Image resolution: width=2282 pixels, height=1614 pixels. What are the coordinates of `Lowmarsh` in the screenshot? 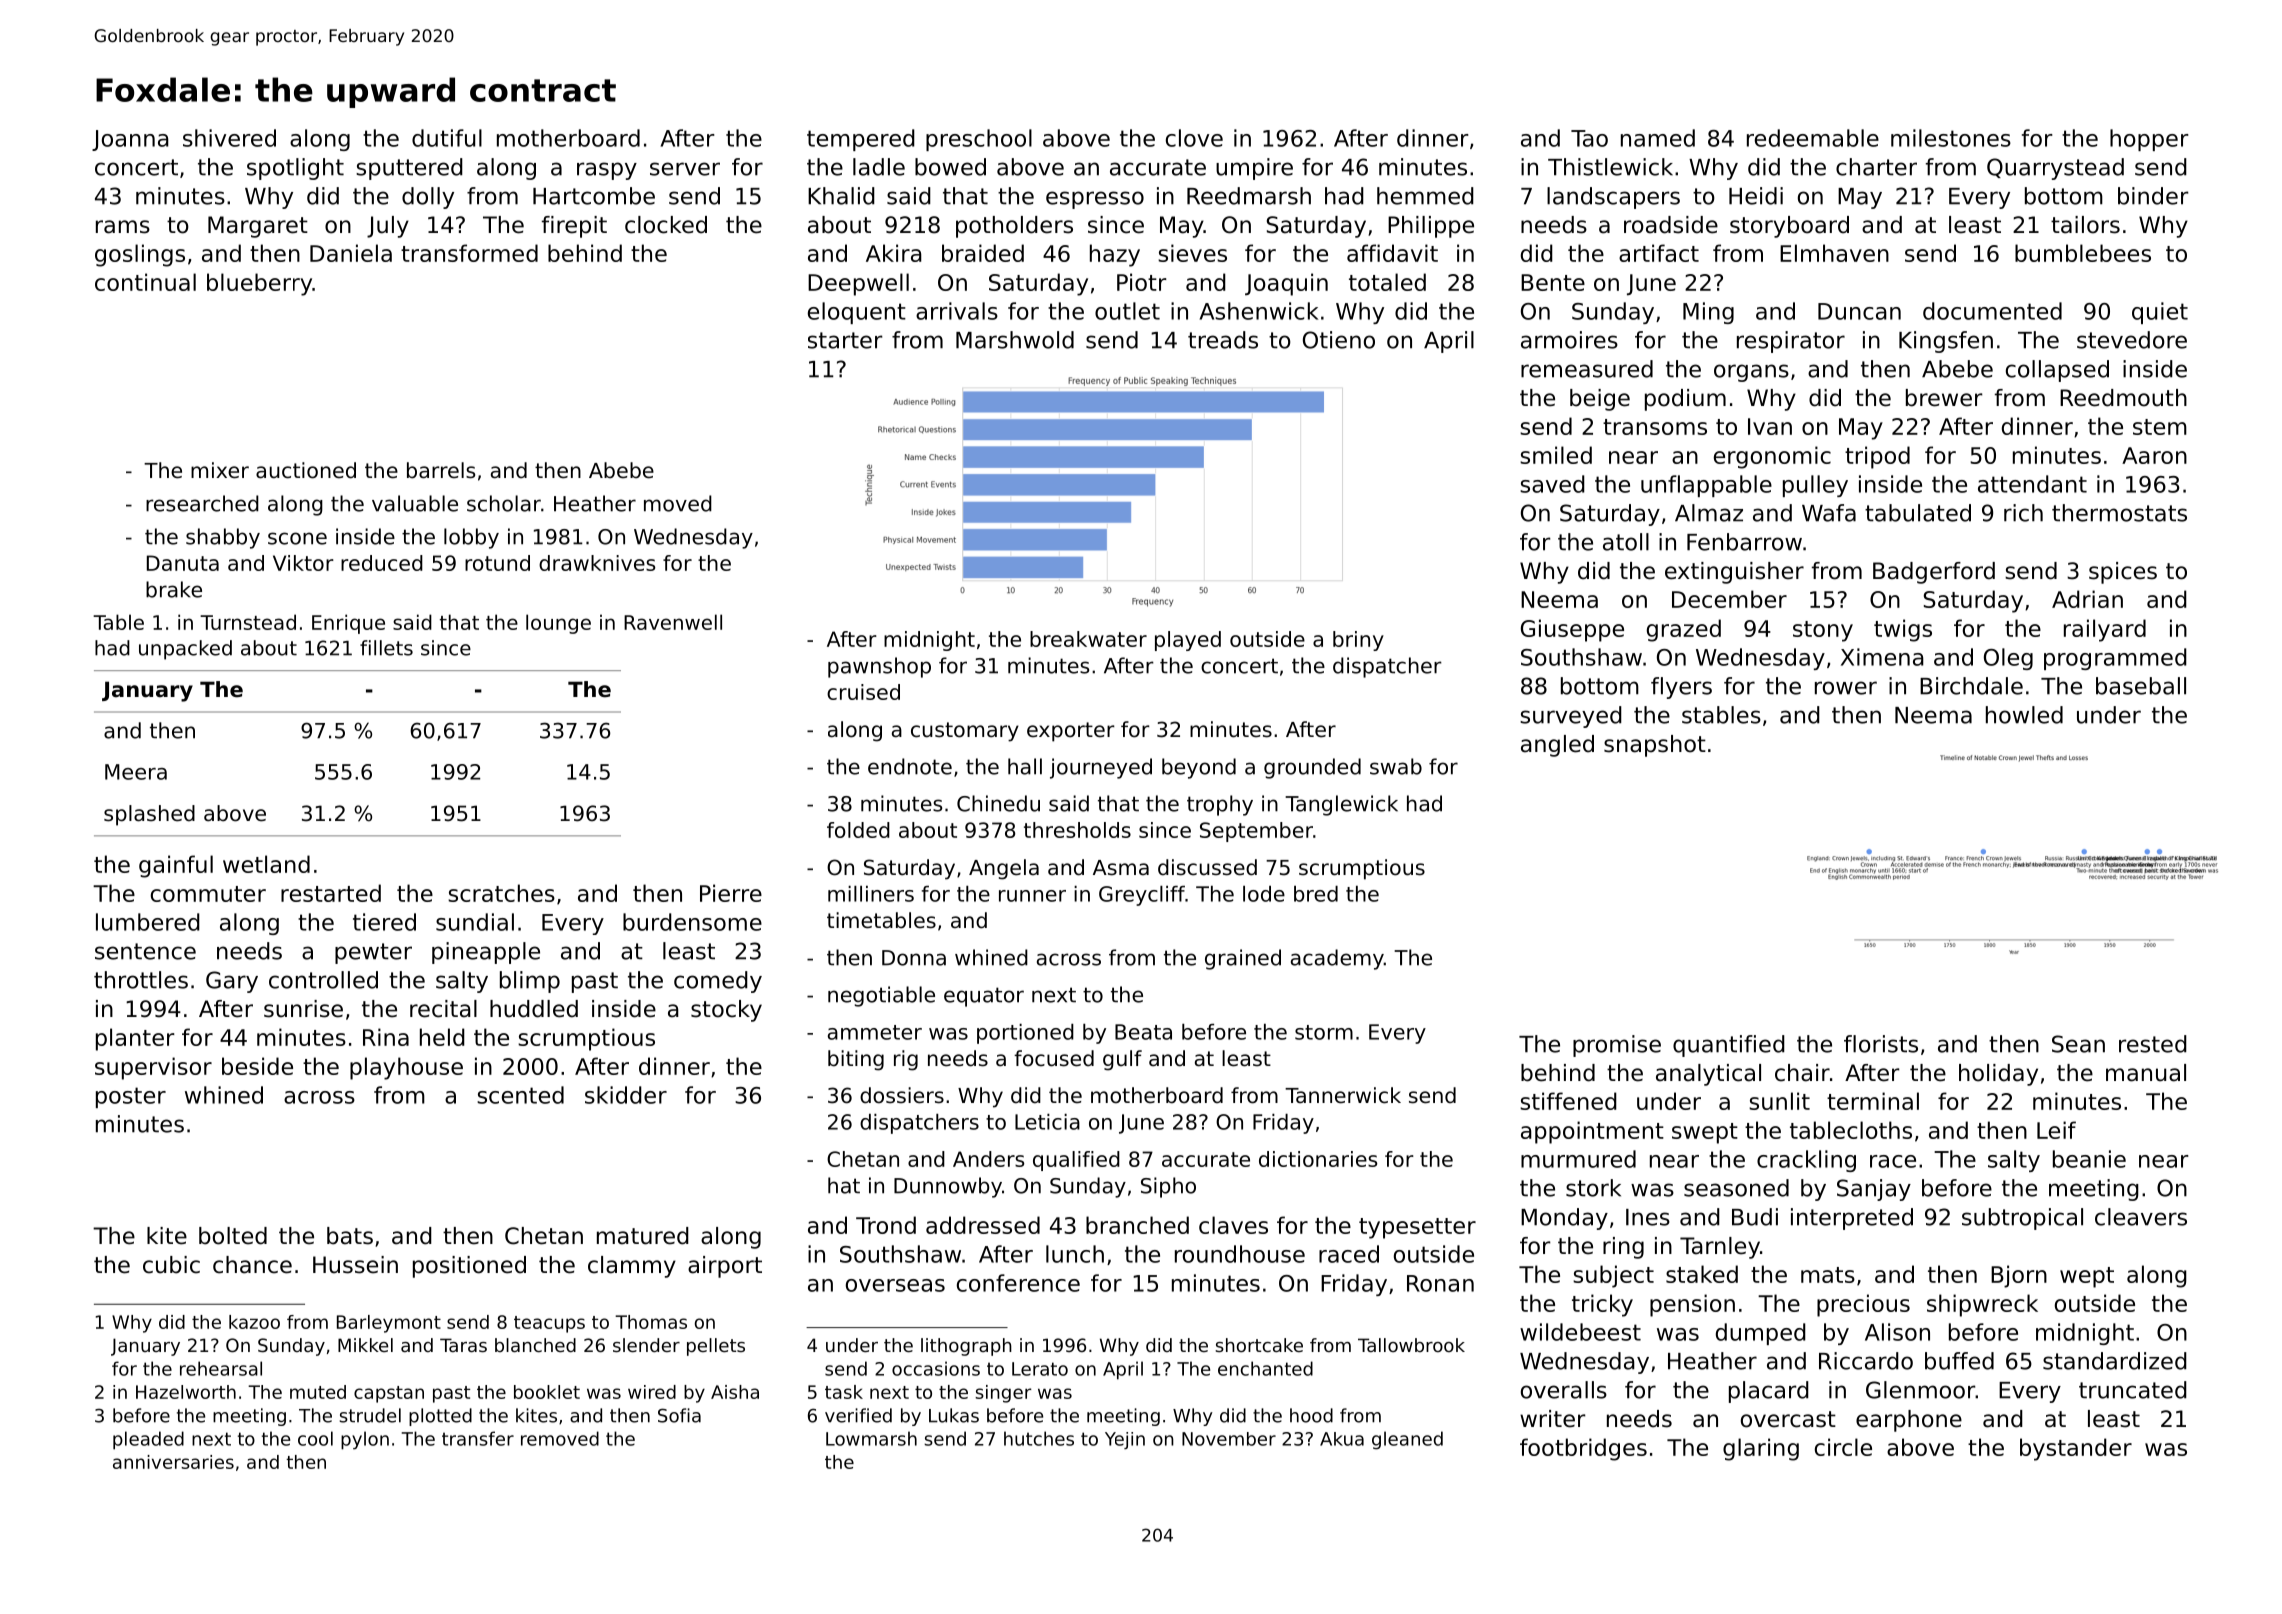 It's located at (871, 1438).
